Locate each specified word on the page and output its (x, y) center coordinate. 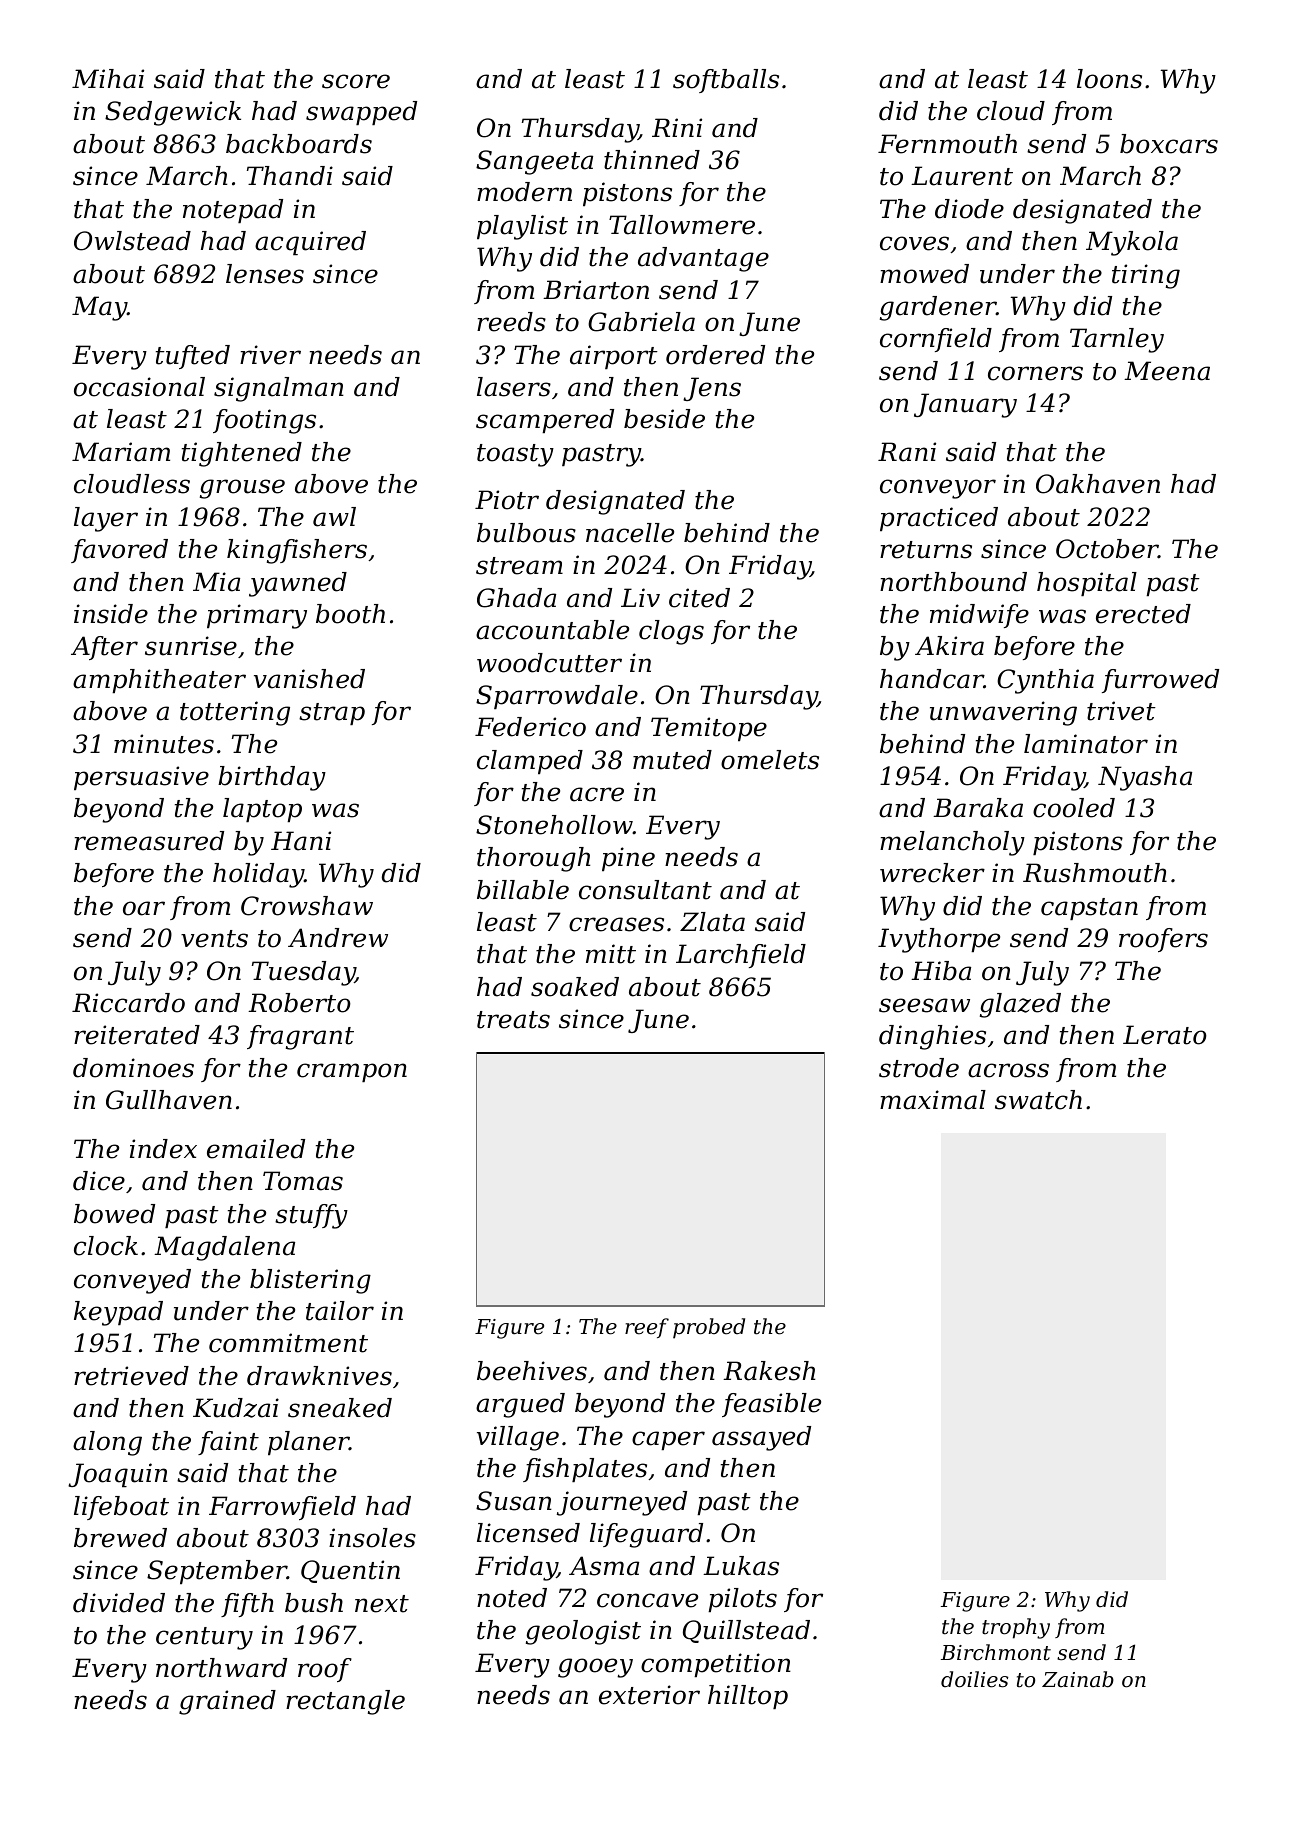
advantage (703, 259)
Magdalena (224, 1248)
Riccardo (128, 1003)
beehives (532, 1371)
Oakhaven (1098, 484)
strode (919, 1068)
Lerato (1165, 1035)
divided (119, 1603)
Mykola (1132, 243)
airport (614, 357)
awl (334, 517)
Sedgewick (173, 113)
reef (647, 1328)
